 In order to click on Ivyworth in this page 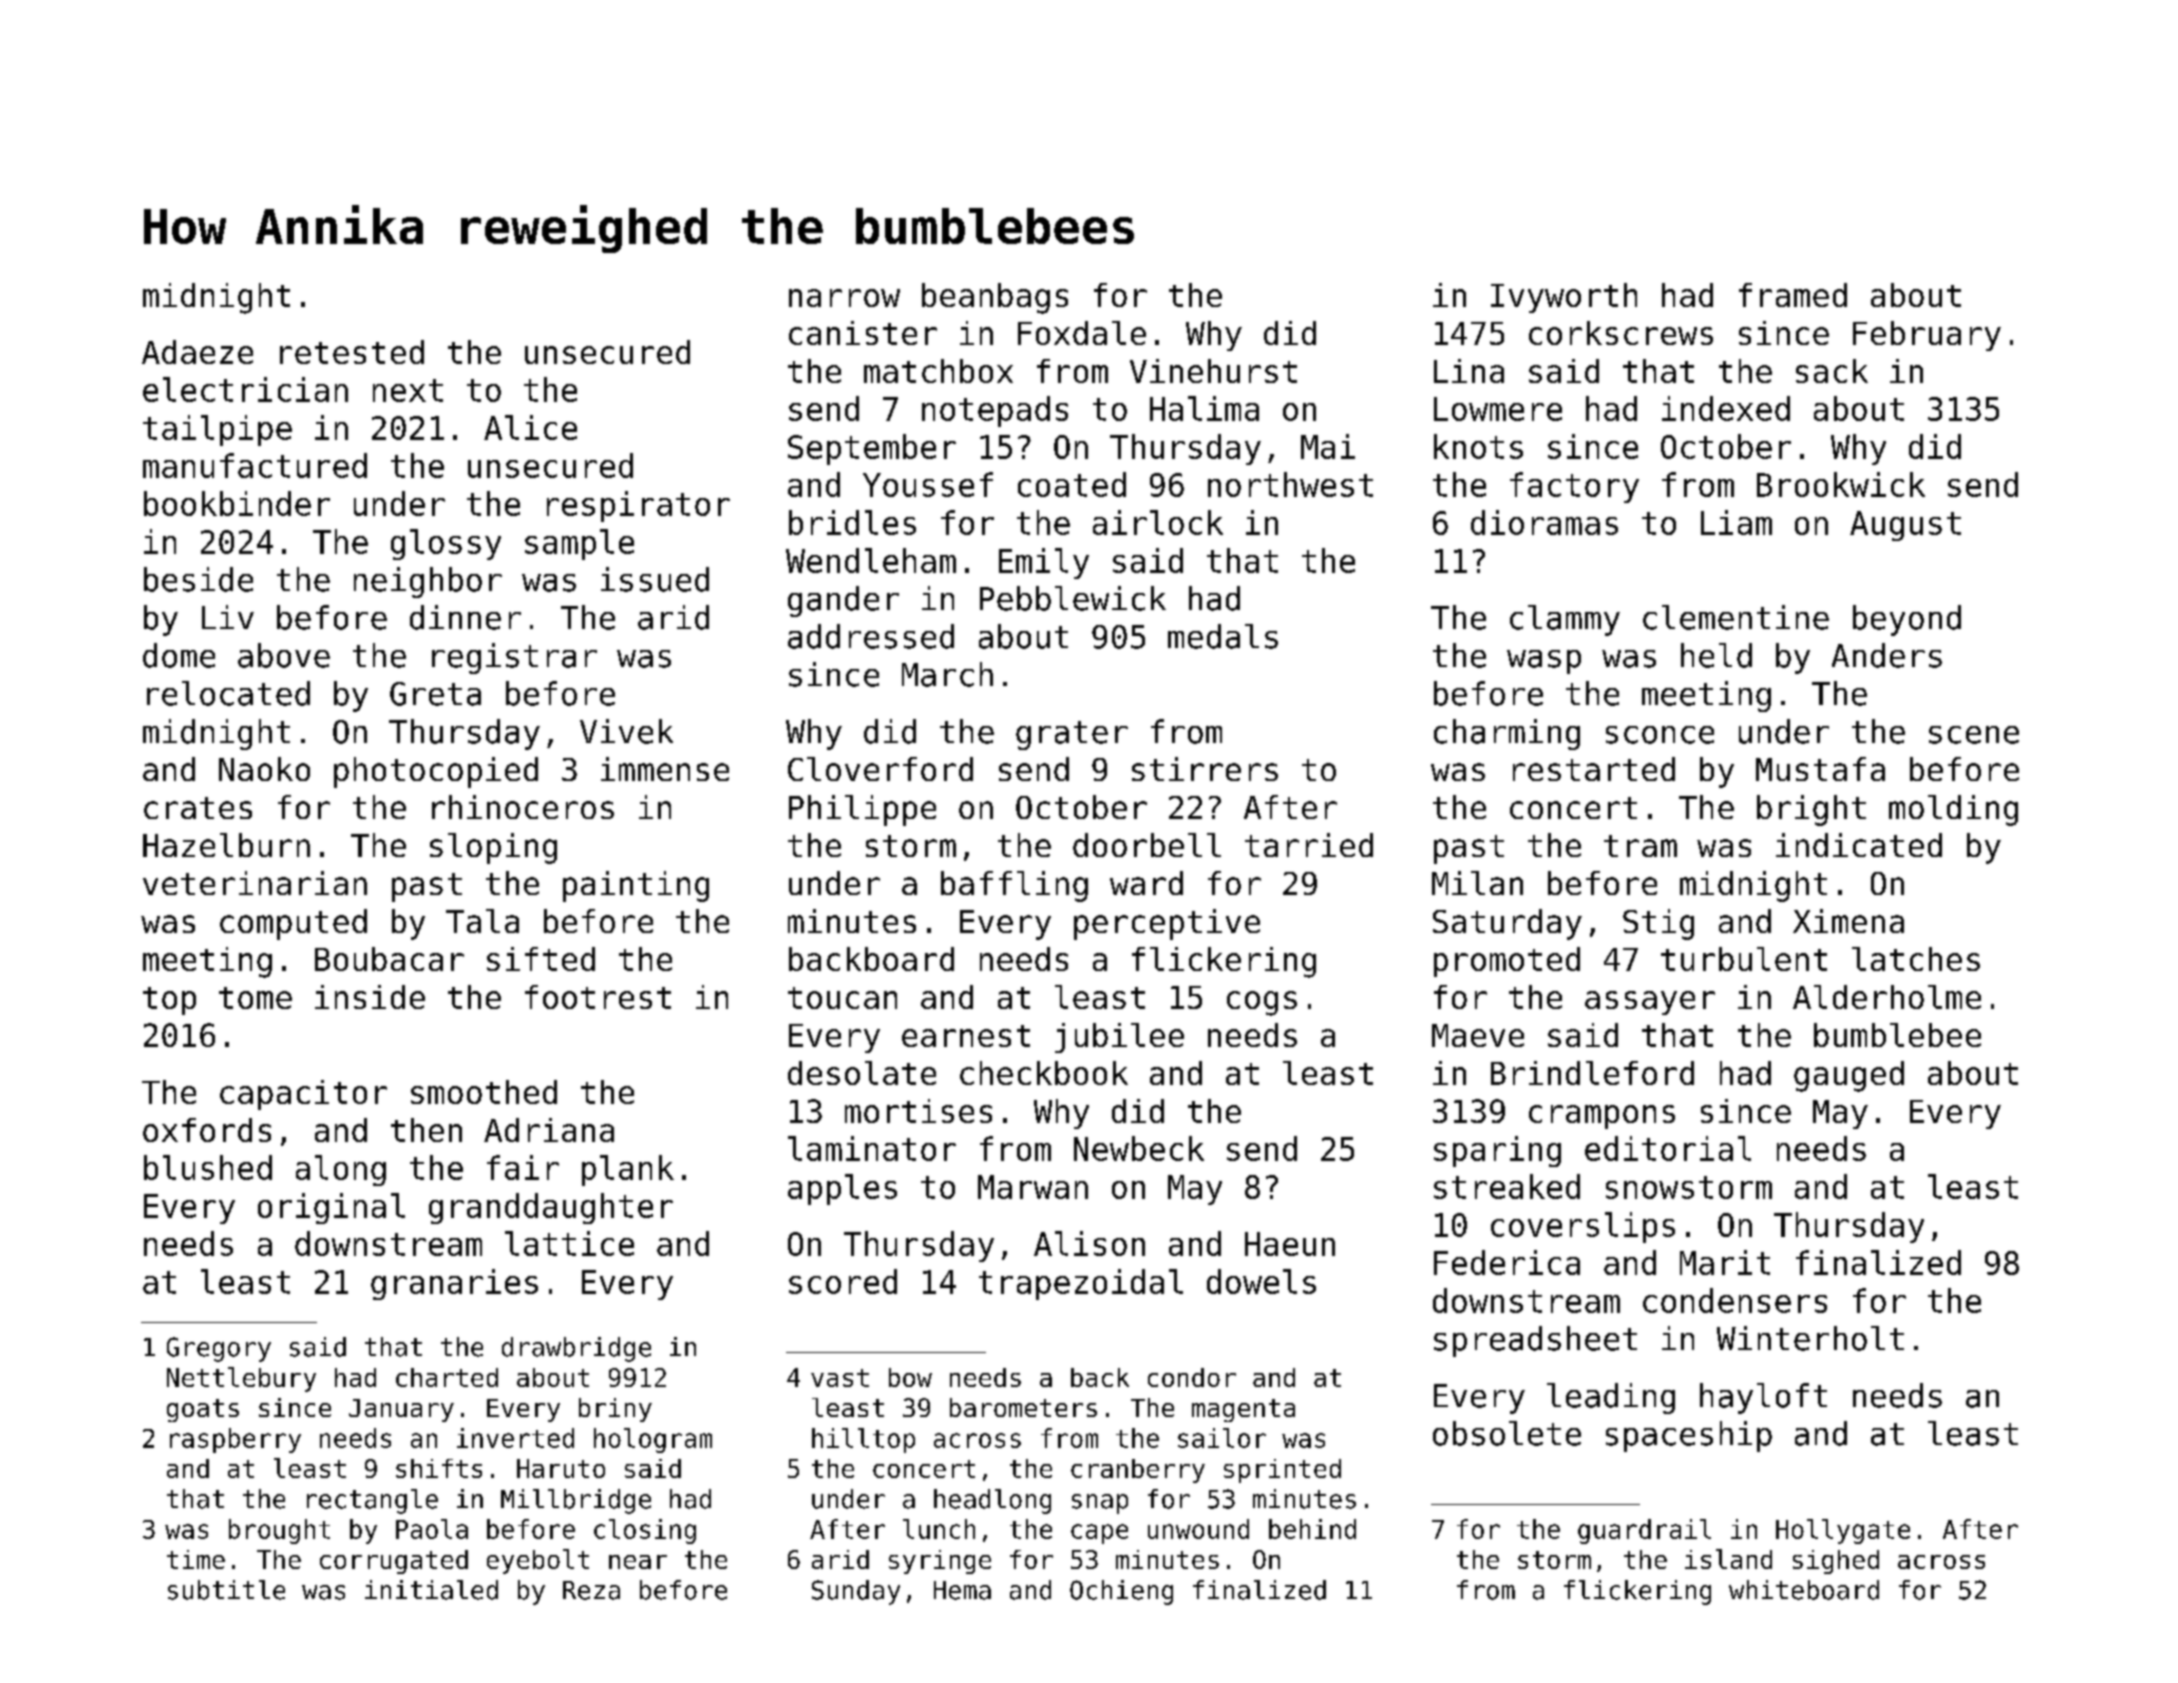, I will do `click(1564, 298)`.
